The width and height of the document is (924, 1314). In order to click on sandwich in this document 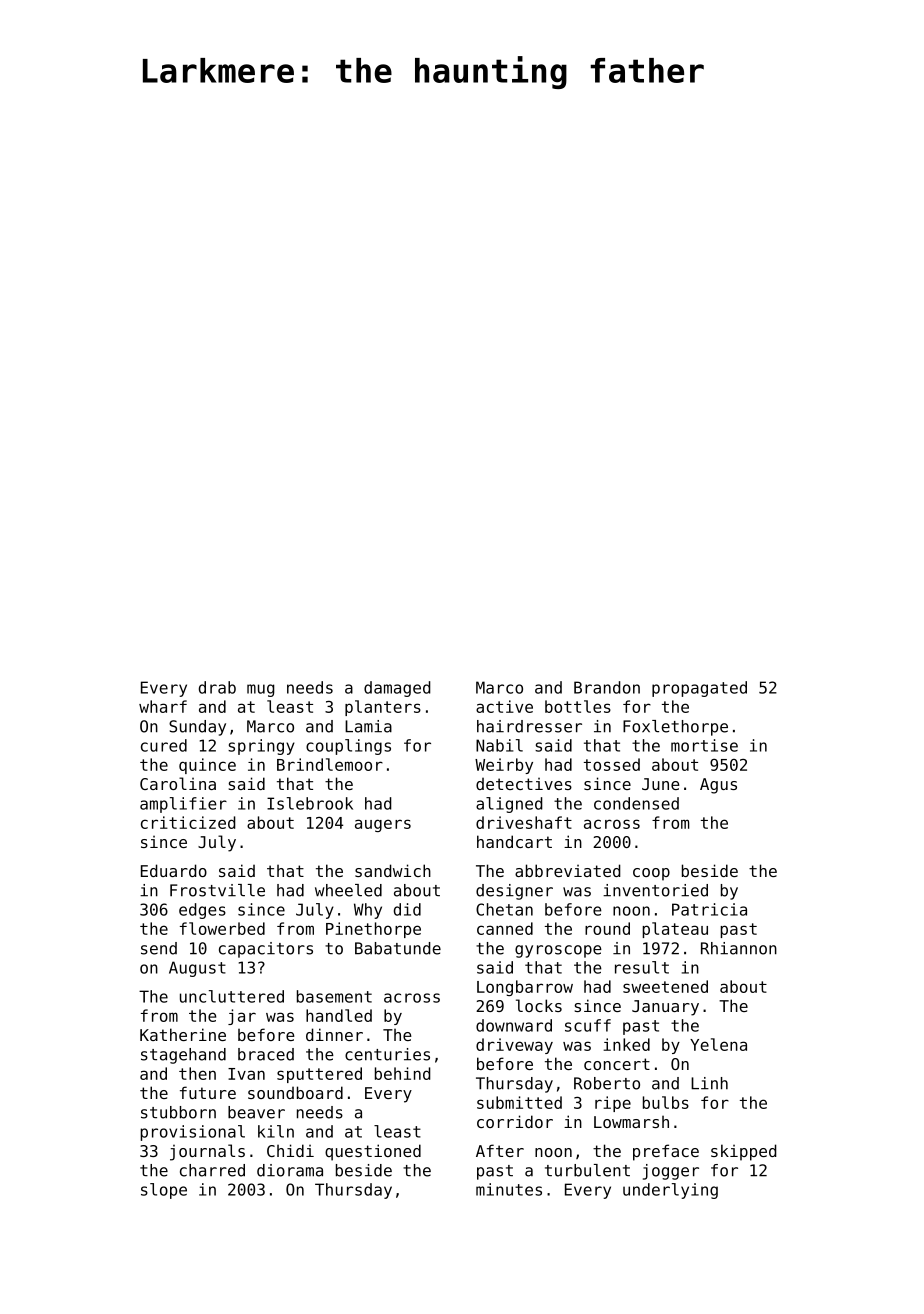, I will do `click(393, 870)`.
